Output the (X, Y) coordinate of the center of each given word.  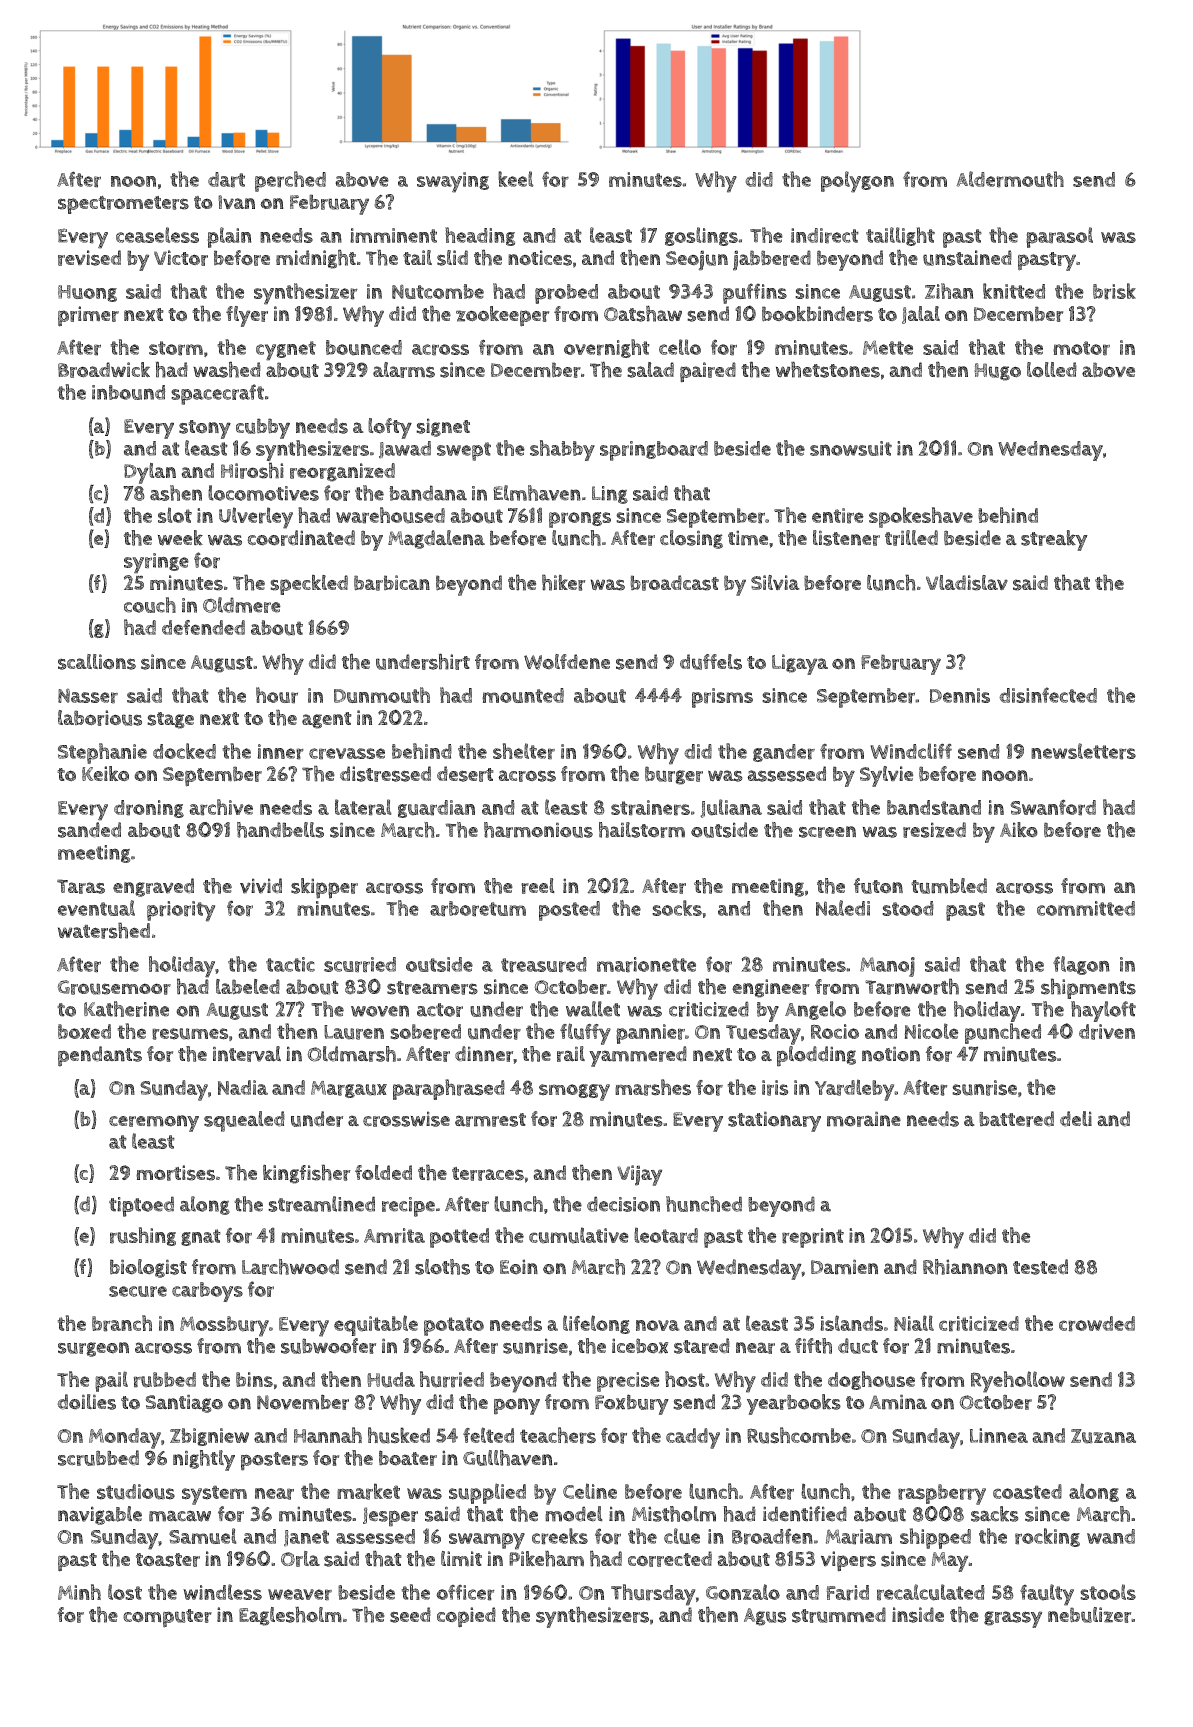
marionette (646, 965)
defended (203, 627)
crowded (1097, 1324)
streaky (1054, 540)
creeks (560, 1536)
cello (680, 347)
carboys (207, 1292)
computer (167, 1618)
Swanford (1053, 807)
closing (691, 539)
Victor (181, 258)
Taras (81, 886)
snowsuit (851, 448)
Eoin (519, 1267)
